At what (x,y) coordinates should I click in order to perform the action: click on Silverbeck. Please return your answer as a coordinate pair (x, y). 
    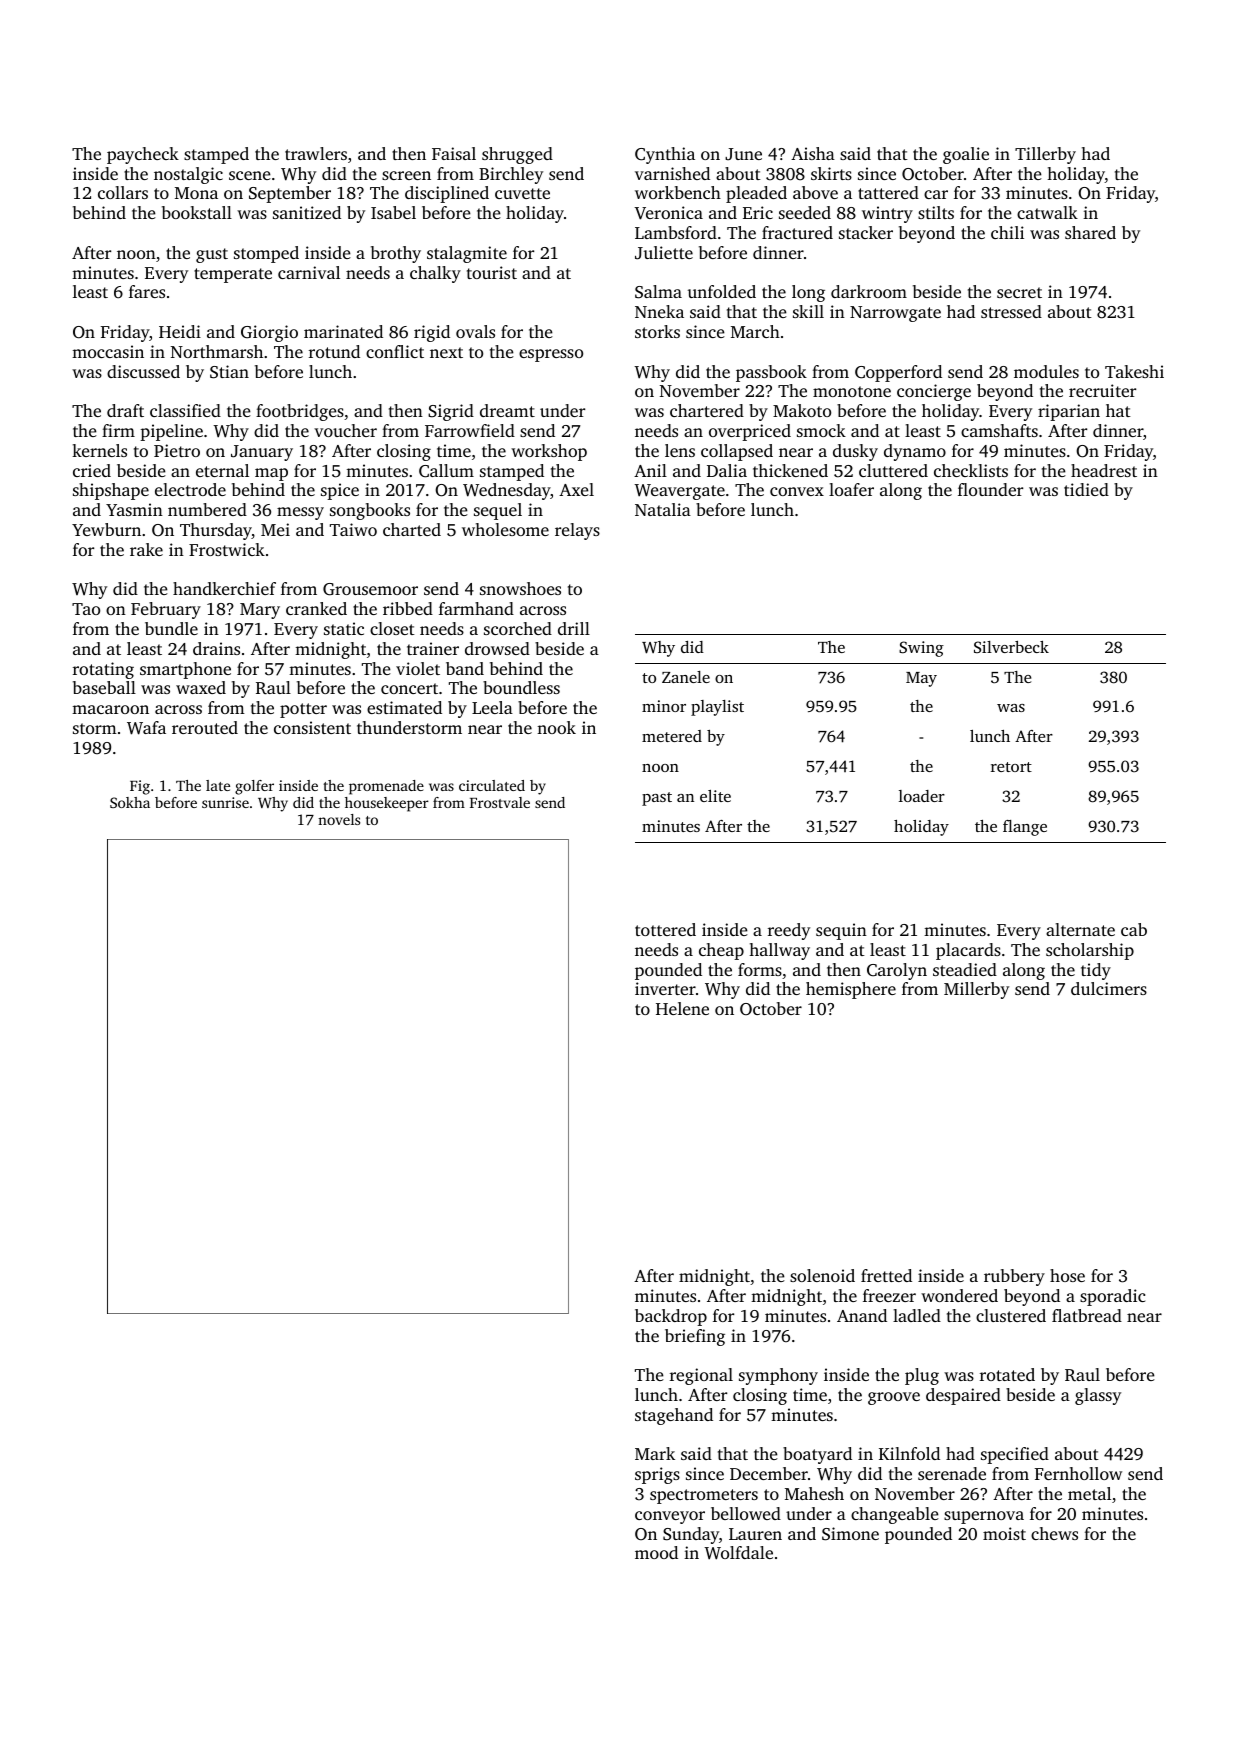
    Looking at the image, I should click on (1011, 647).
